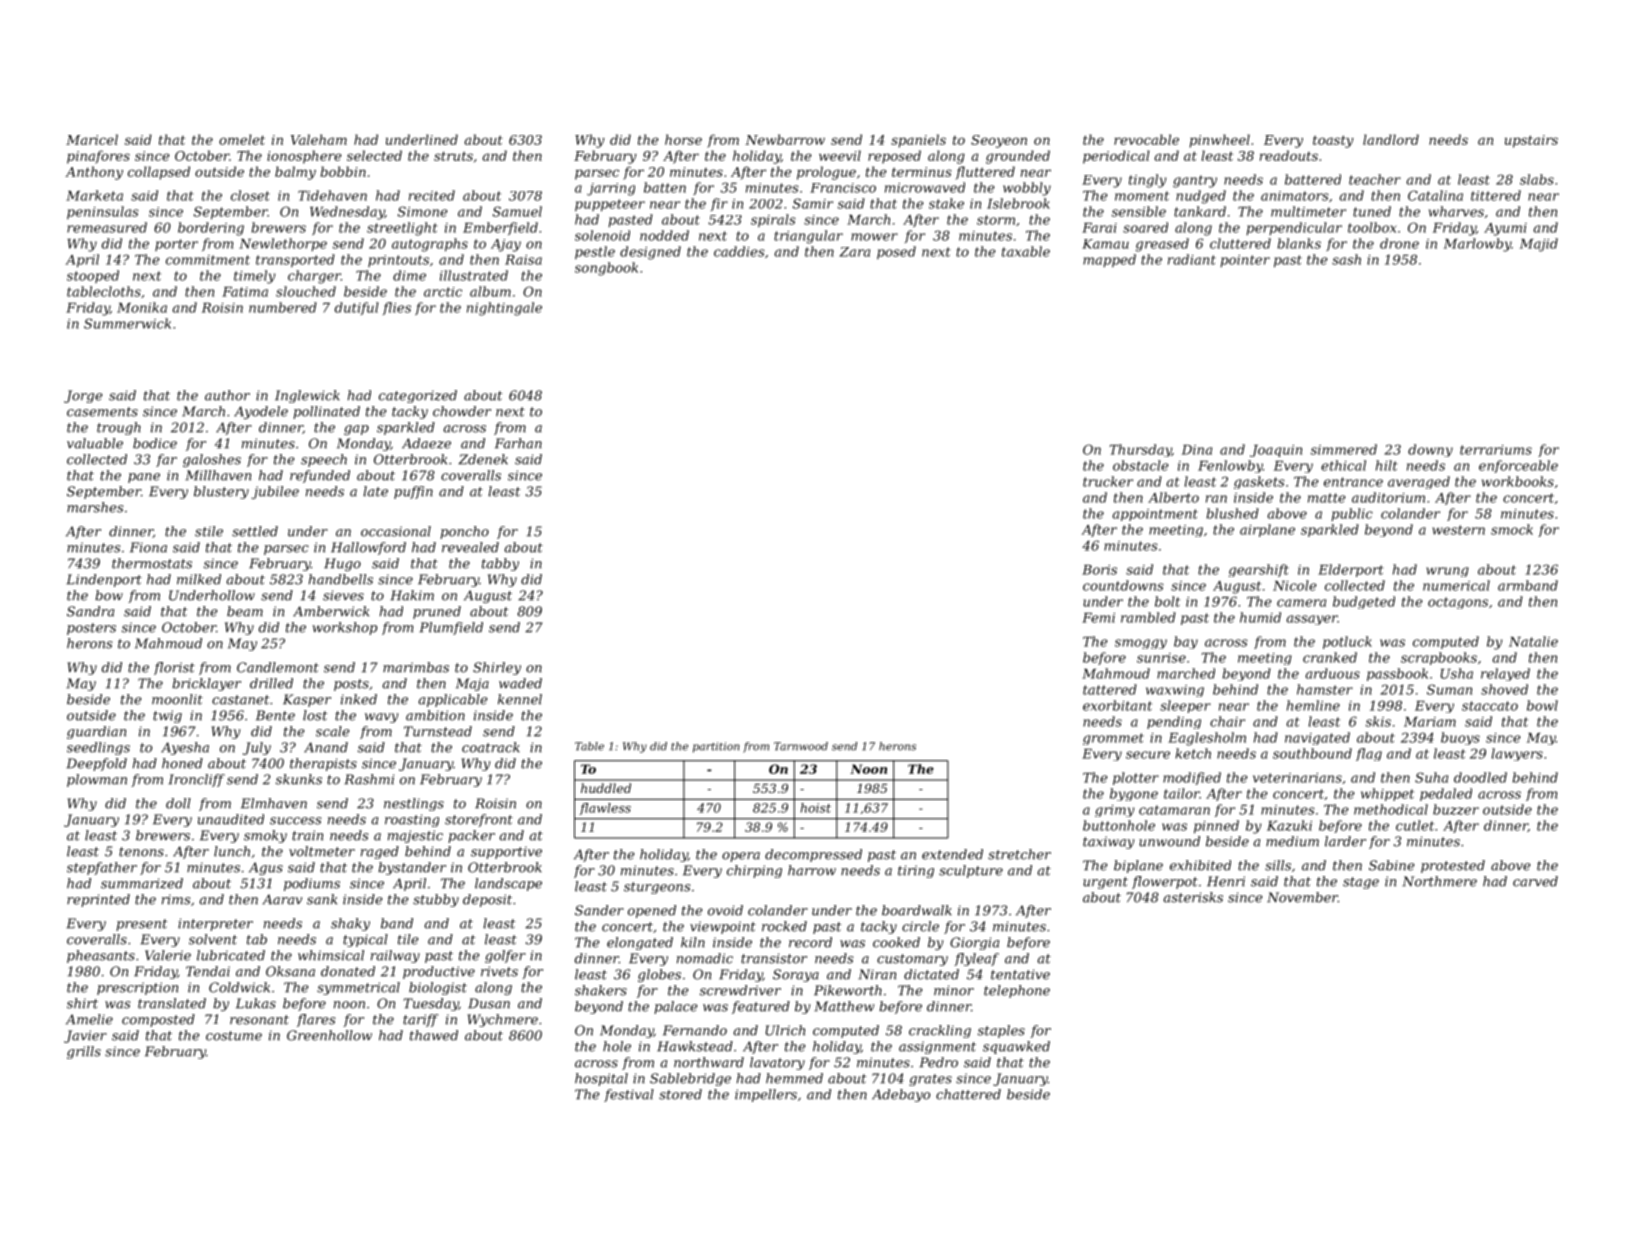 The height and width of the image is (1255, 1625). Describe the element at coordinates (683, 139) in the image. I see `horse` at that location.
